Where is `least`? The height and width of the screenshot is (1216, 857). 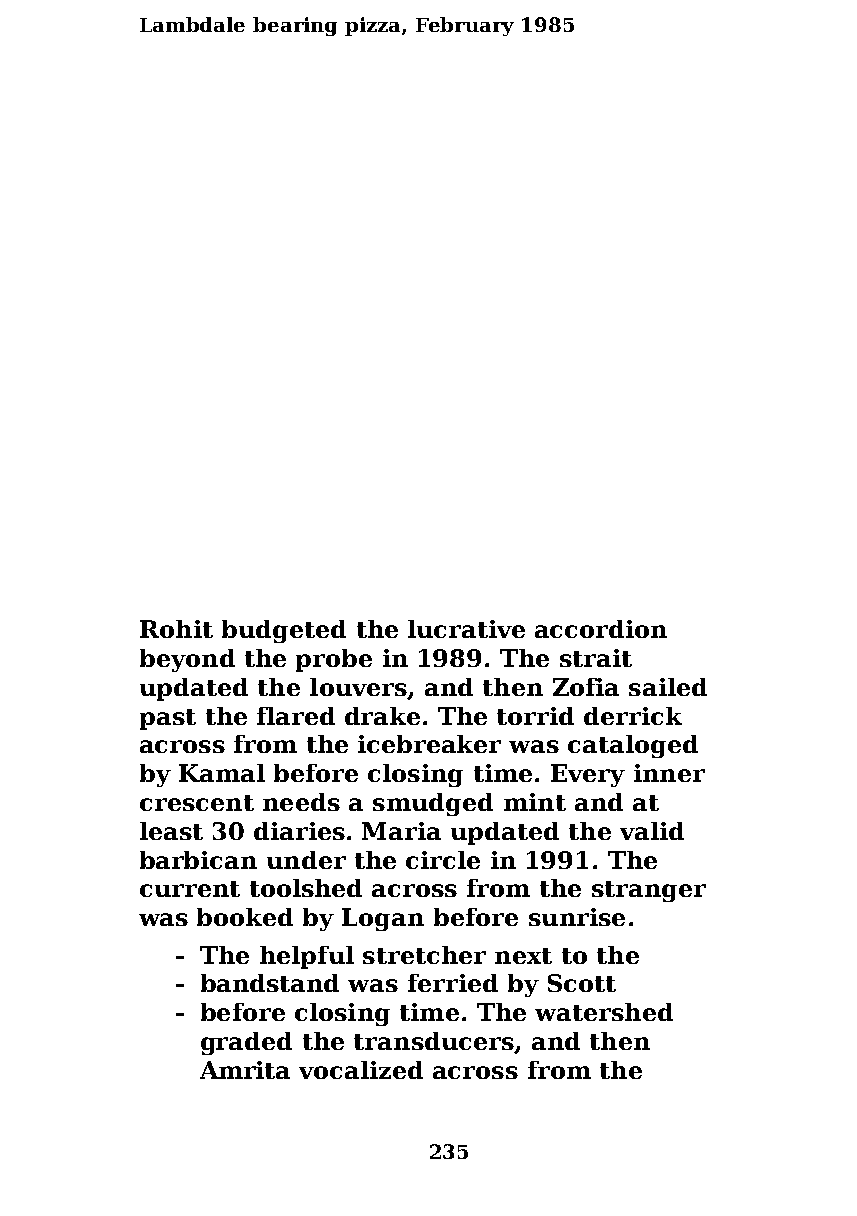 least is located at coordinates (171, 831).
